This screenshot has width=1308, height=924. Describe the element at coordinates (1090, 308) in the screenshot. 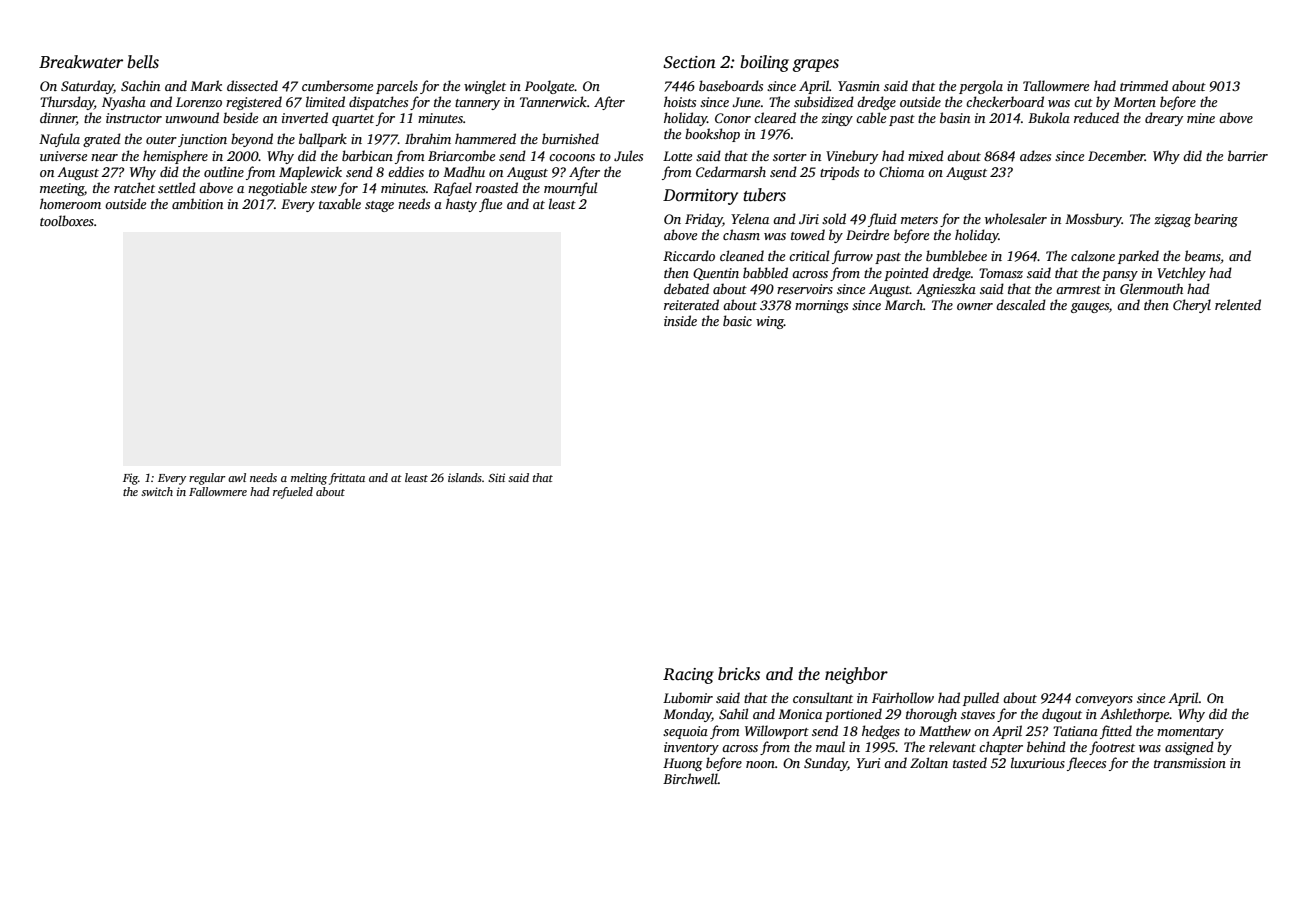

I see `gauges` at that location.
